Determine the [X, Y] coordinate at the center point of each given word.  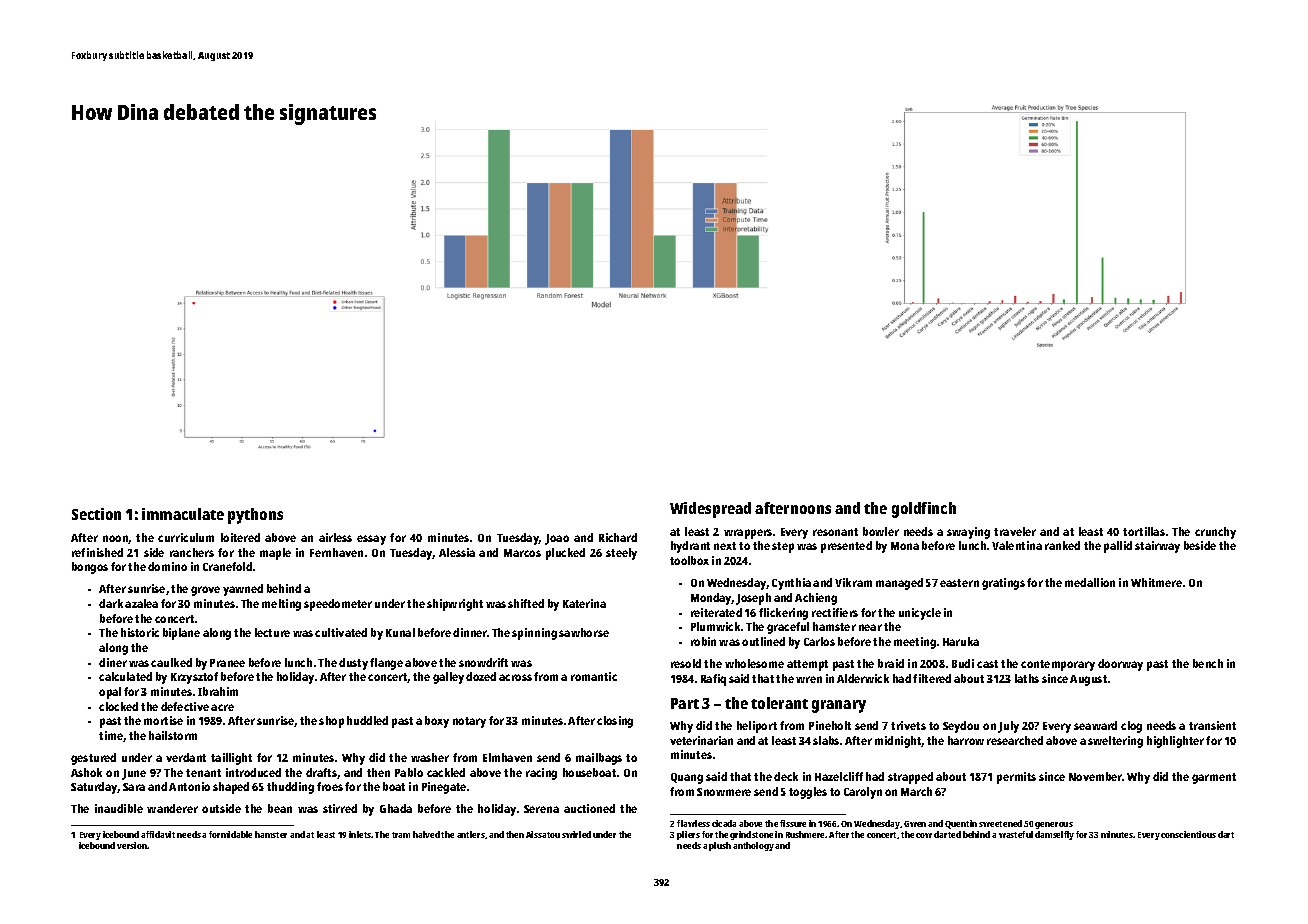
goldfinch [924, 510]
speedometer [338, 605]
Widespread [710, 510]
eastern [959, 583]
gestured [93, 759]
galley [448, 678]
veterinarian [701, 740]
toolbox [689, 560]
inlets [360, 834]
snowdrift [483, 662]
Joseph [753, 599]
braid [891, 663]
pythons [255, 516]
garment [1214, 778]
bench [1208, 663]
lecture [272, 632]
